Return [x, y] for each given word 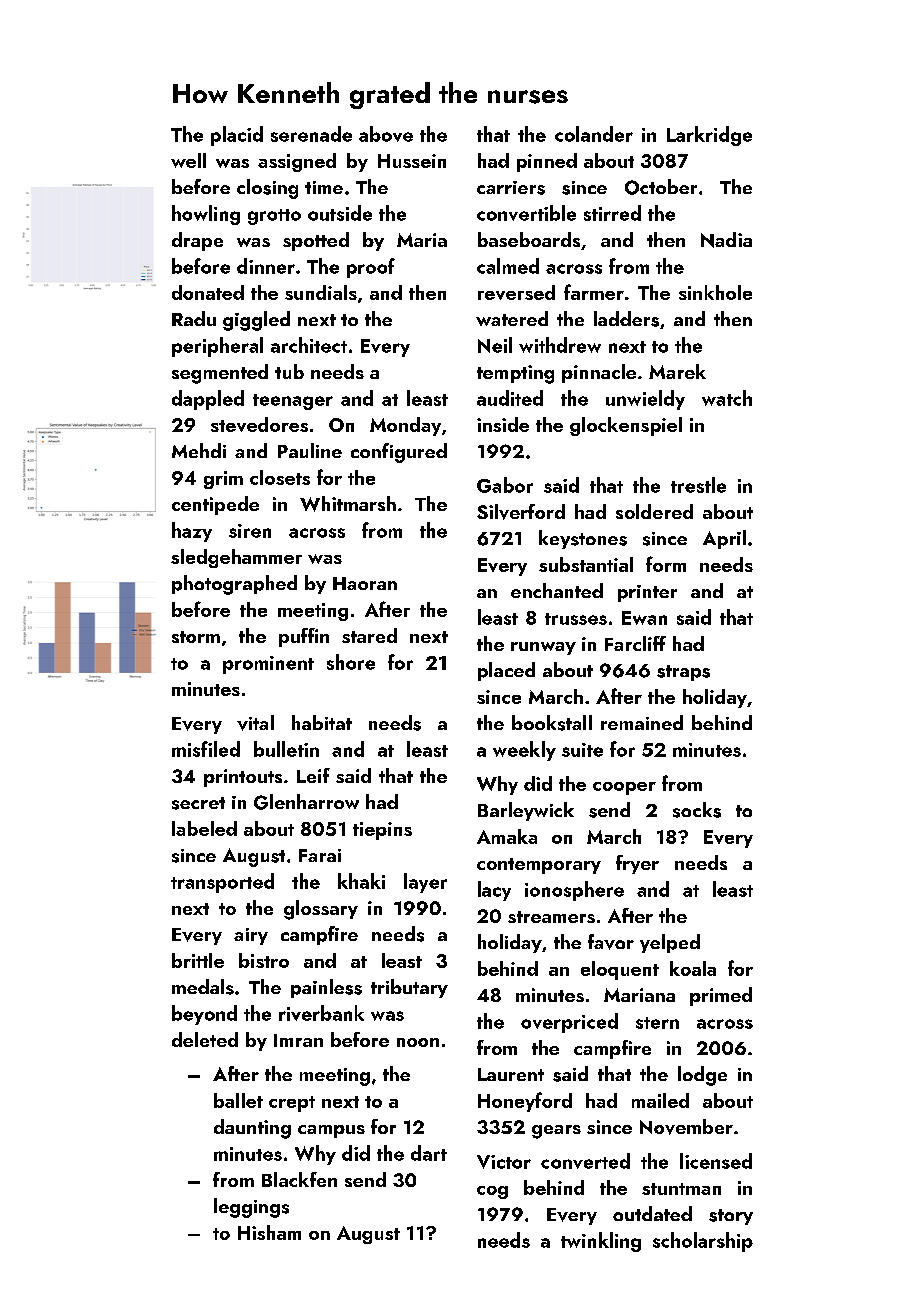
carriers [511, 188]
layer [425, 883]
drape [197, 241]
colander [594, 134]
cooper [624, 788]
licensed [716, 1161]
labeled [204, 828]
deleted [205, 1039]
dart [429, 1153]
